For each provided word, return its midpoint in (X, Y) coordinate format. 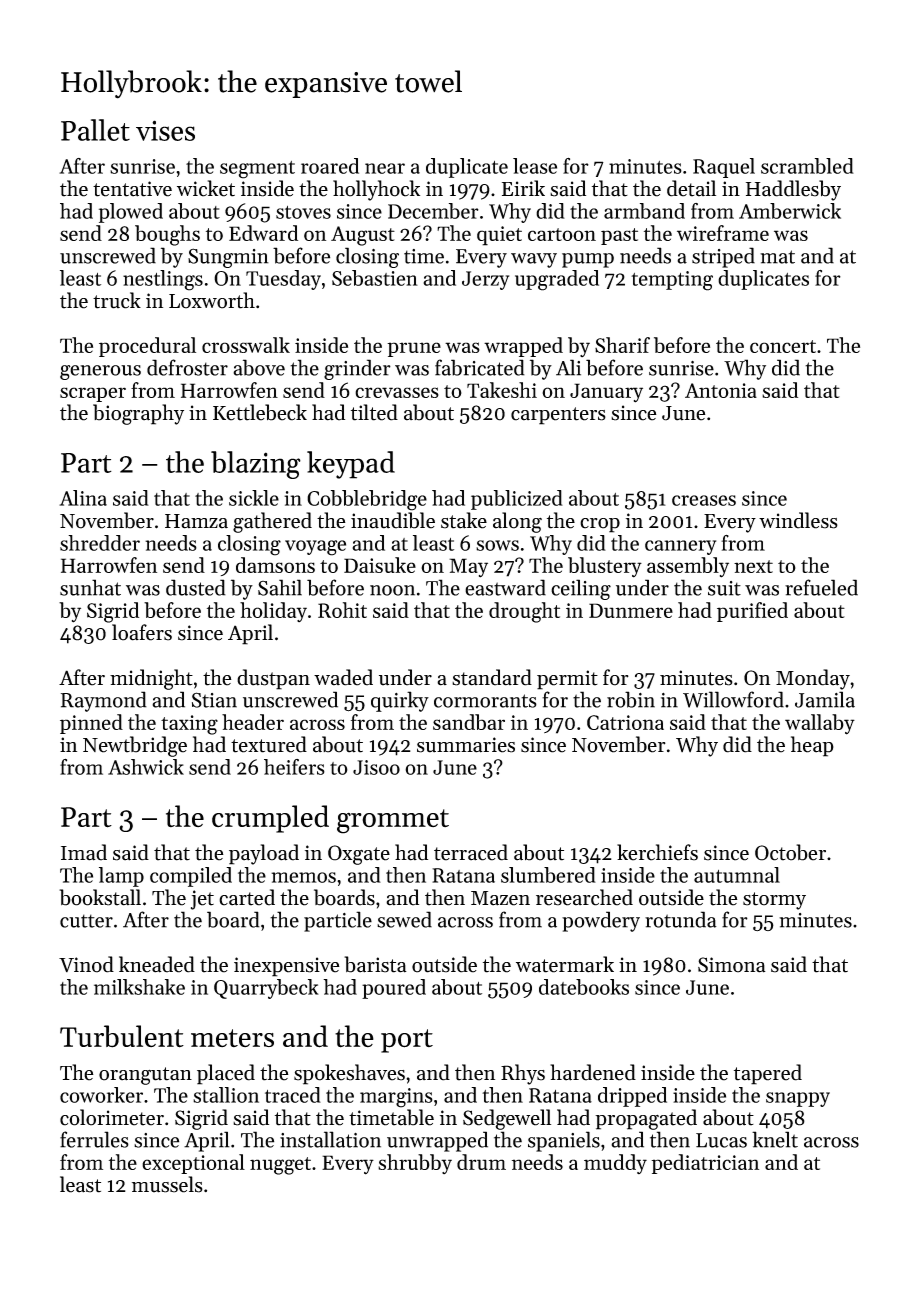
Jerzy (485, 280)
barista (375, 964)
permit (567, 680)
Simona (732, 965)
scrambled (807, 166)
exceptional (193, 1164)
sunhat (90, 587)
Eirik (523, 188)
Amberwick (790, 211)
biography (138, 414)
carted (247, 897)
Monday (813, 679)
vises (165, 130)
